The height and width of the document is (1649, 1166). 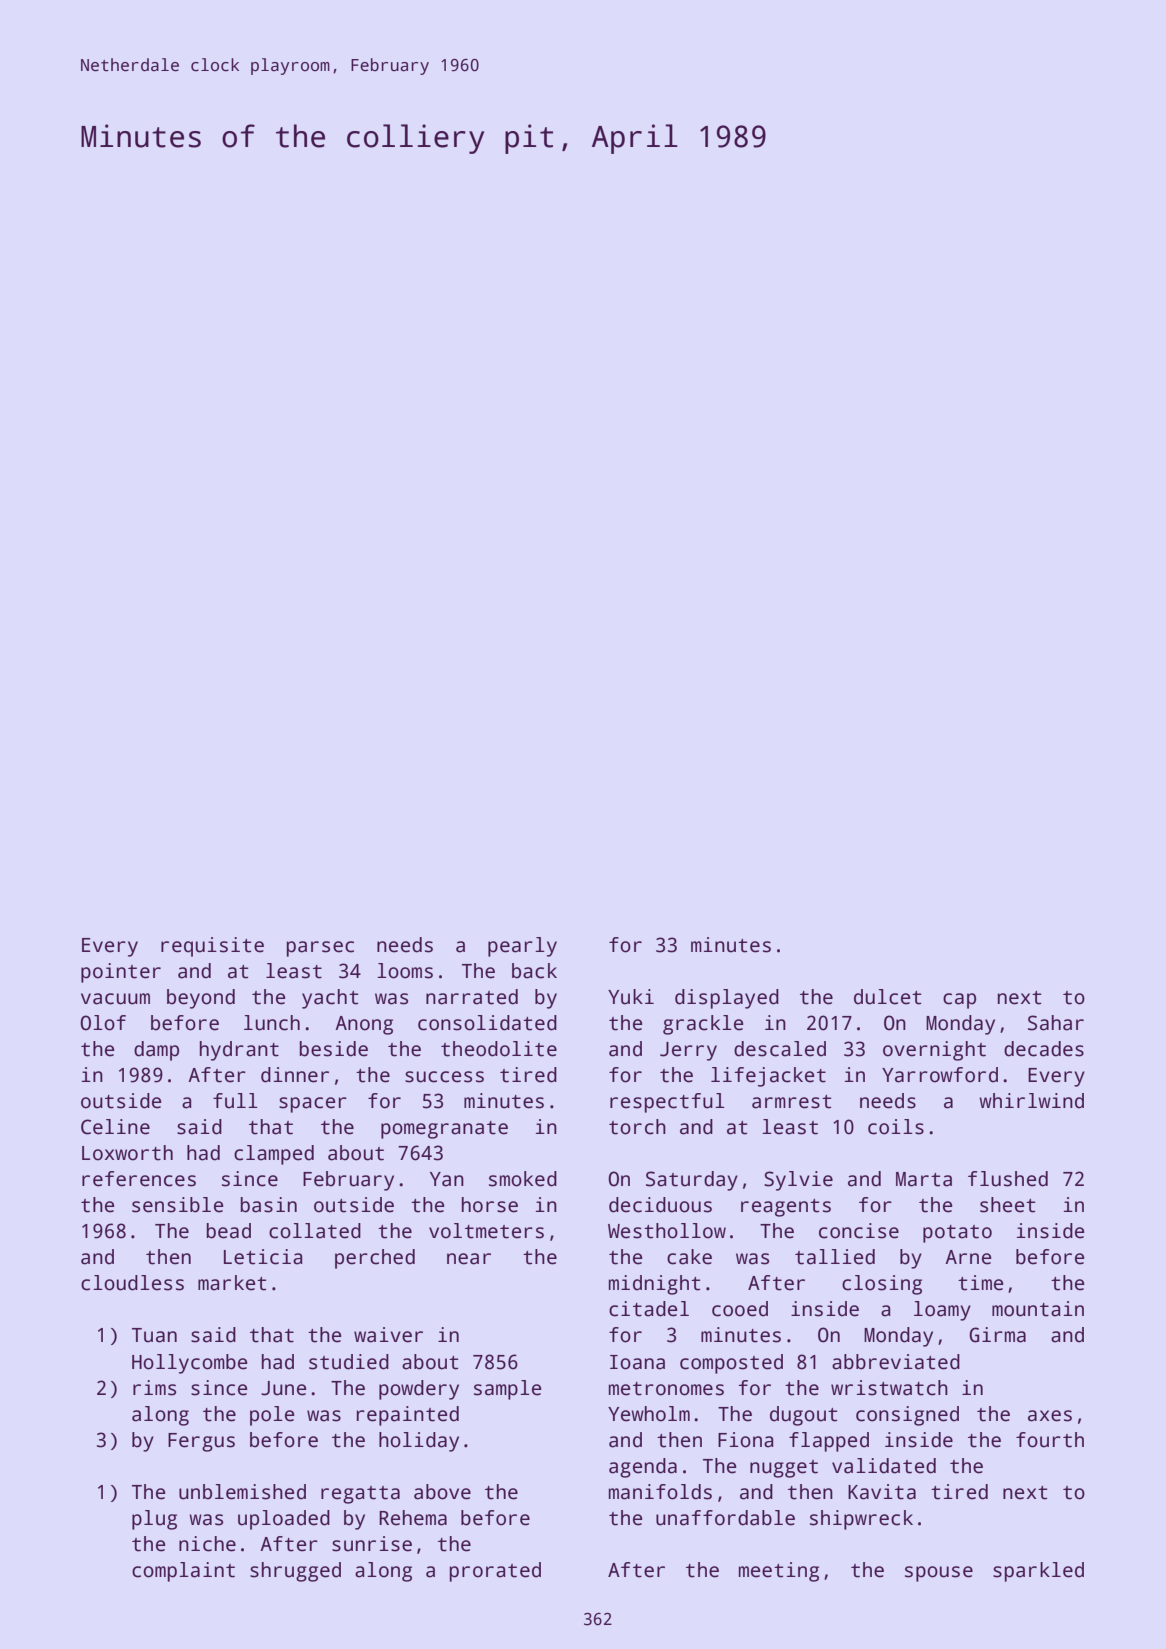 What do you see at coordinates (419, 1442) in the document?
I see `holiday` at bounding box center [419, 1442].
